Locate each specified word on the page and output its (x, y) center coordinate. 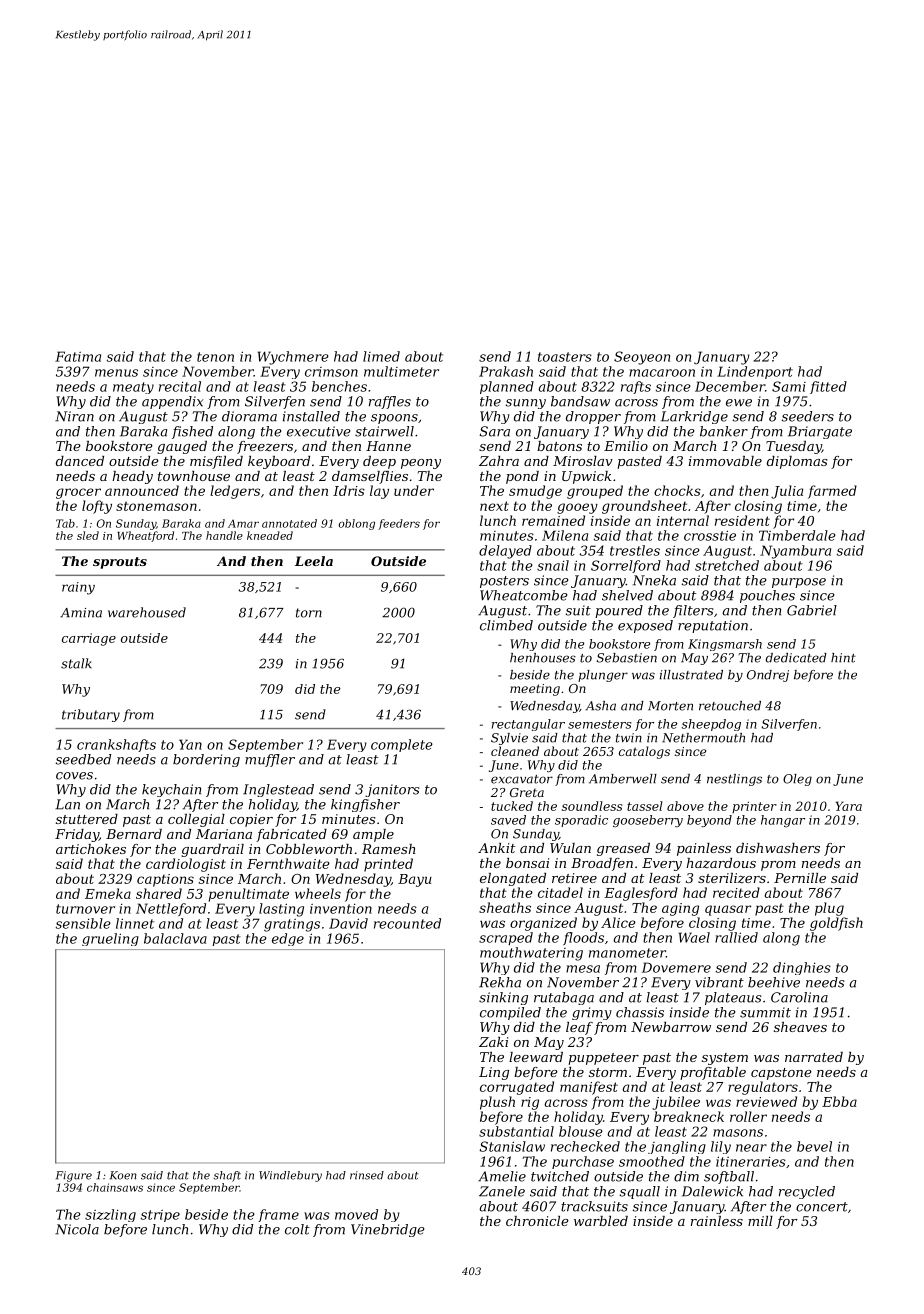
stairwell (384, 431)
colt (297, 1229)
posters (504, 582)
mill (760, 1221)
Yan (190, 744)
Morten (670, 706)
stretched (727, 565)
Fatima (78, 356)
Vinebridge (388, 1230)
